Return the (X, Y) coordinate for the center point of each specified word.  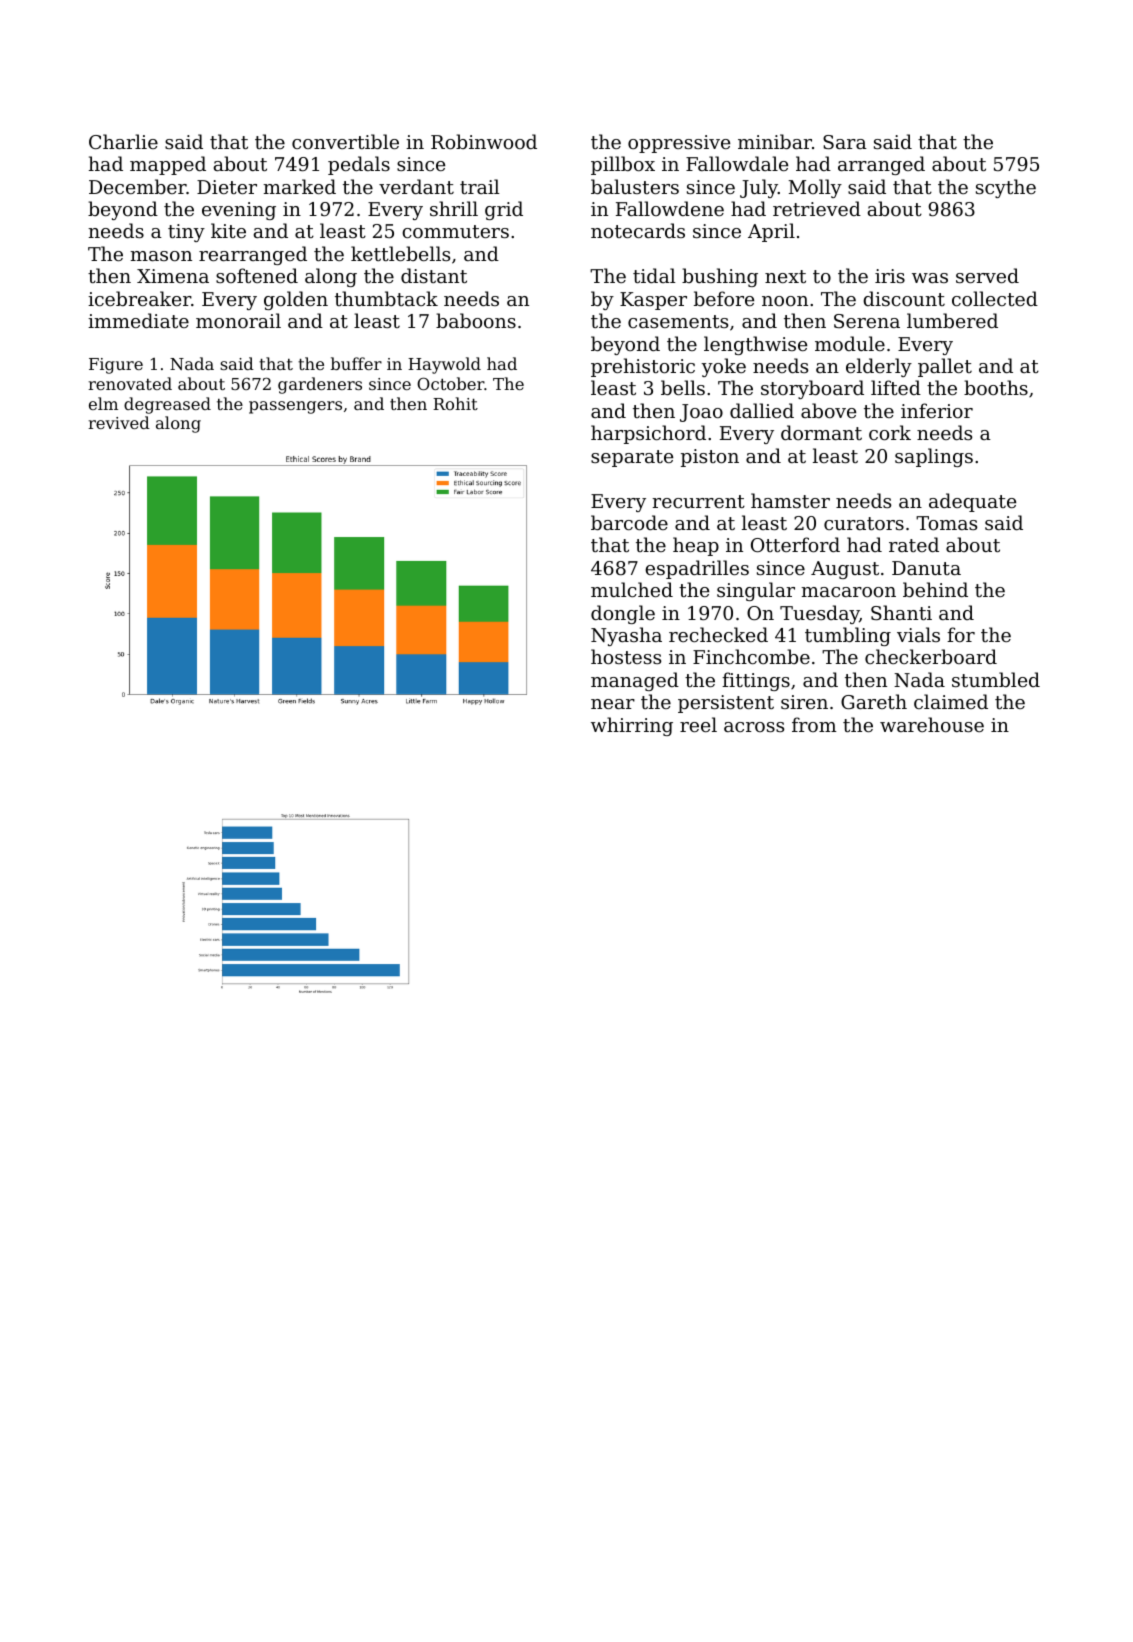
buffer (356, 363)
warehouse (932, 724)
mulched (632, 589)
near (613, 704)
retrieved (817, 208)
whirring (632, 726)
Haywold (444, 365)
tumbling (848, 636)
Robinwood (484, 141)
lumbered (952, 320)
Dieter (227, 187)
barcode (629, 522)
